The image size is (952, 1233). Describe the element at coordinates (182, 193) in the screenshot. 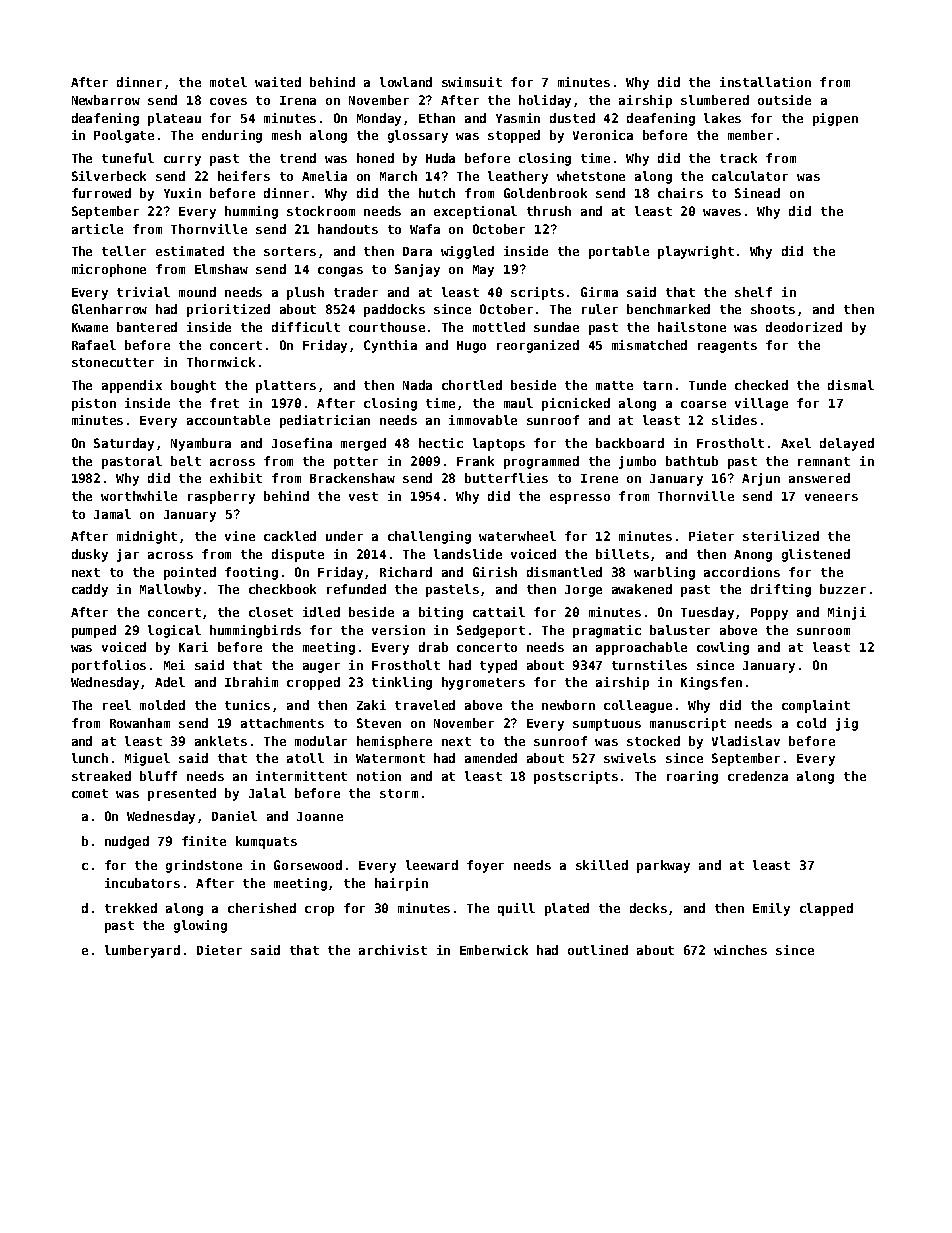

I see `Yuxin` at that location.
